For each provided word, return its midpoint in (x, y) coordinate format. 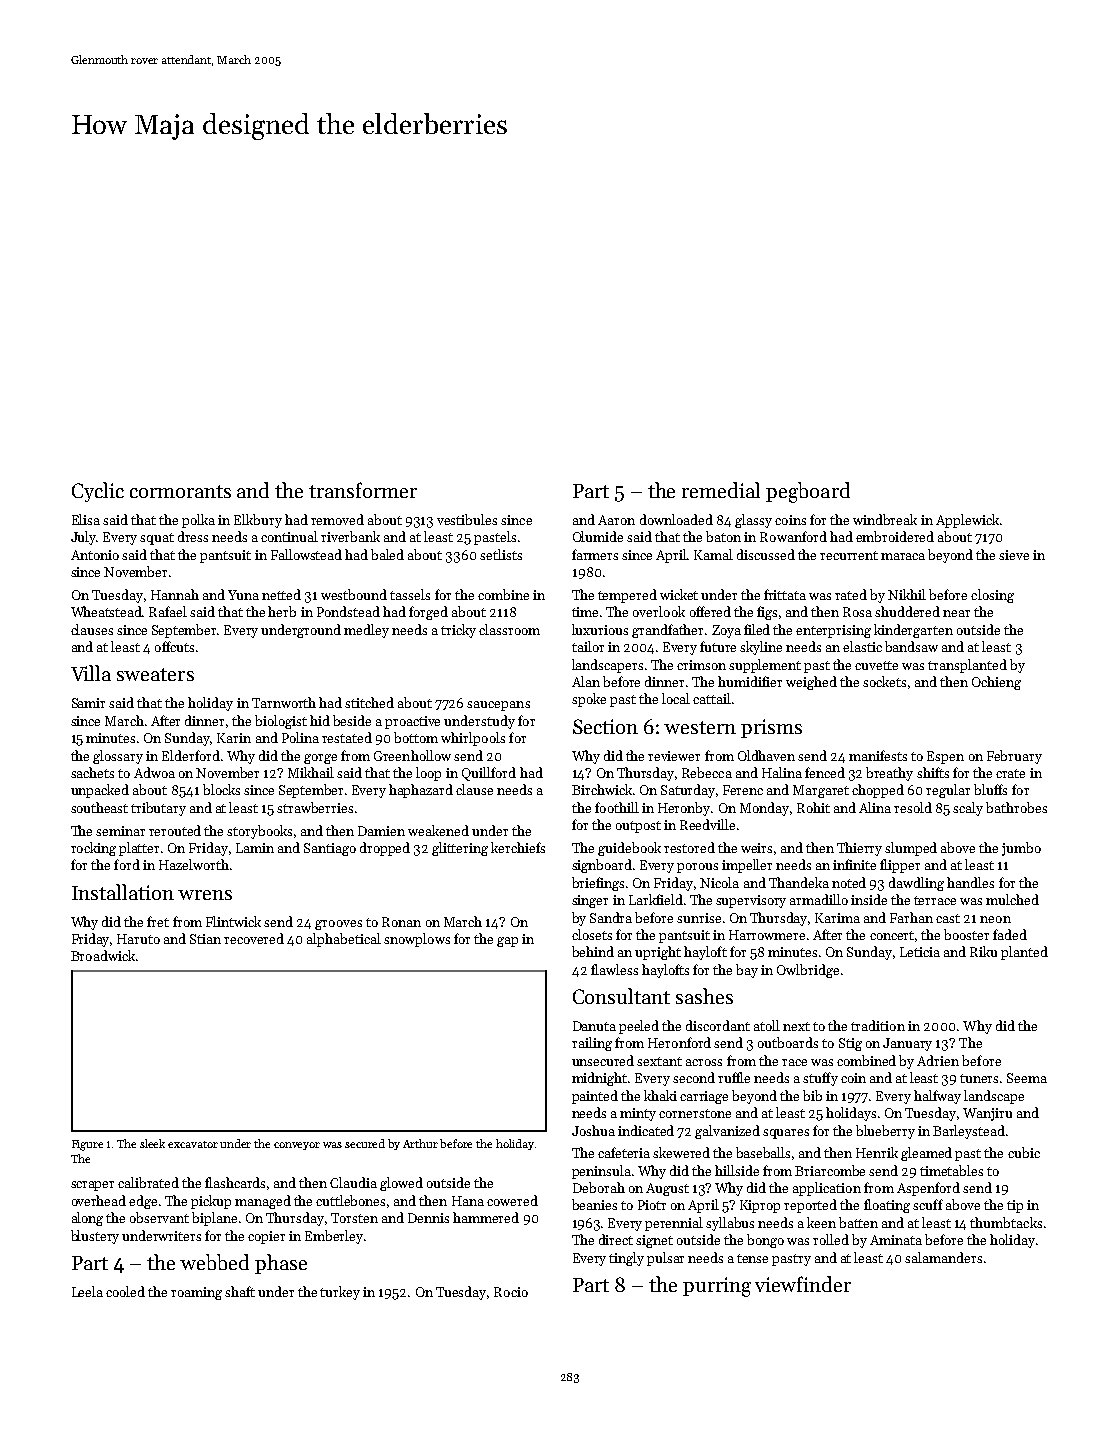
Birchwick (602, 789)
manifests (878, 755)
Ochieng (996, 683)
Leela (87, 1291)
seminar (120, 831)
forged (428, 613)
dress (193, 536)
